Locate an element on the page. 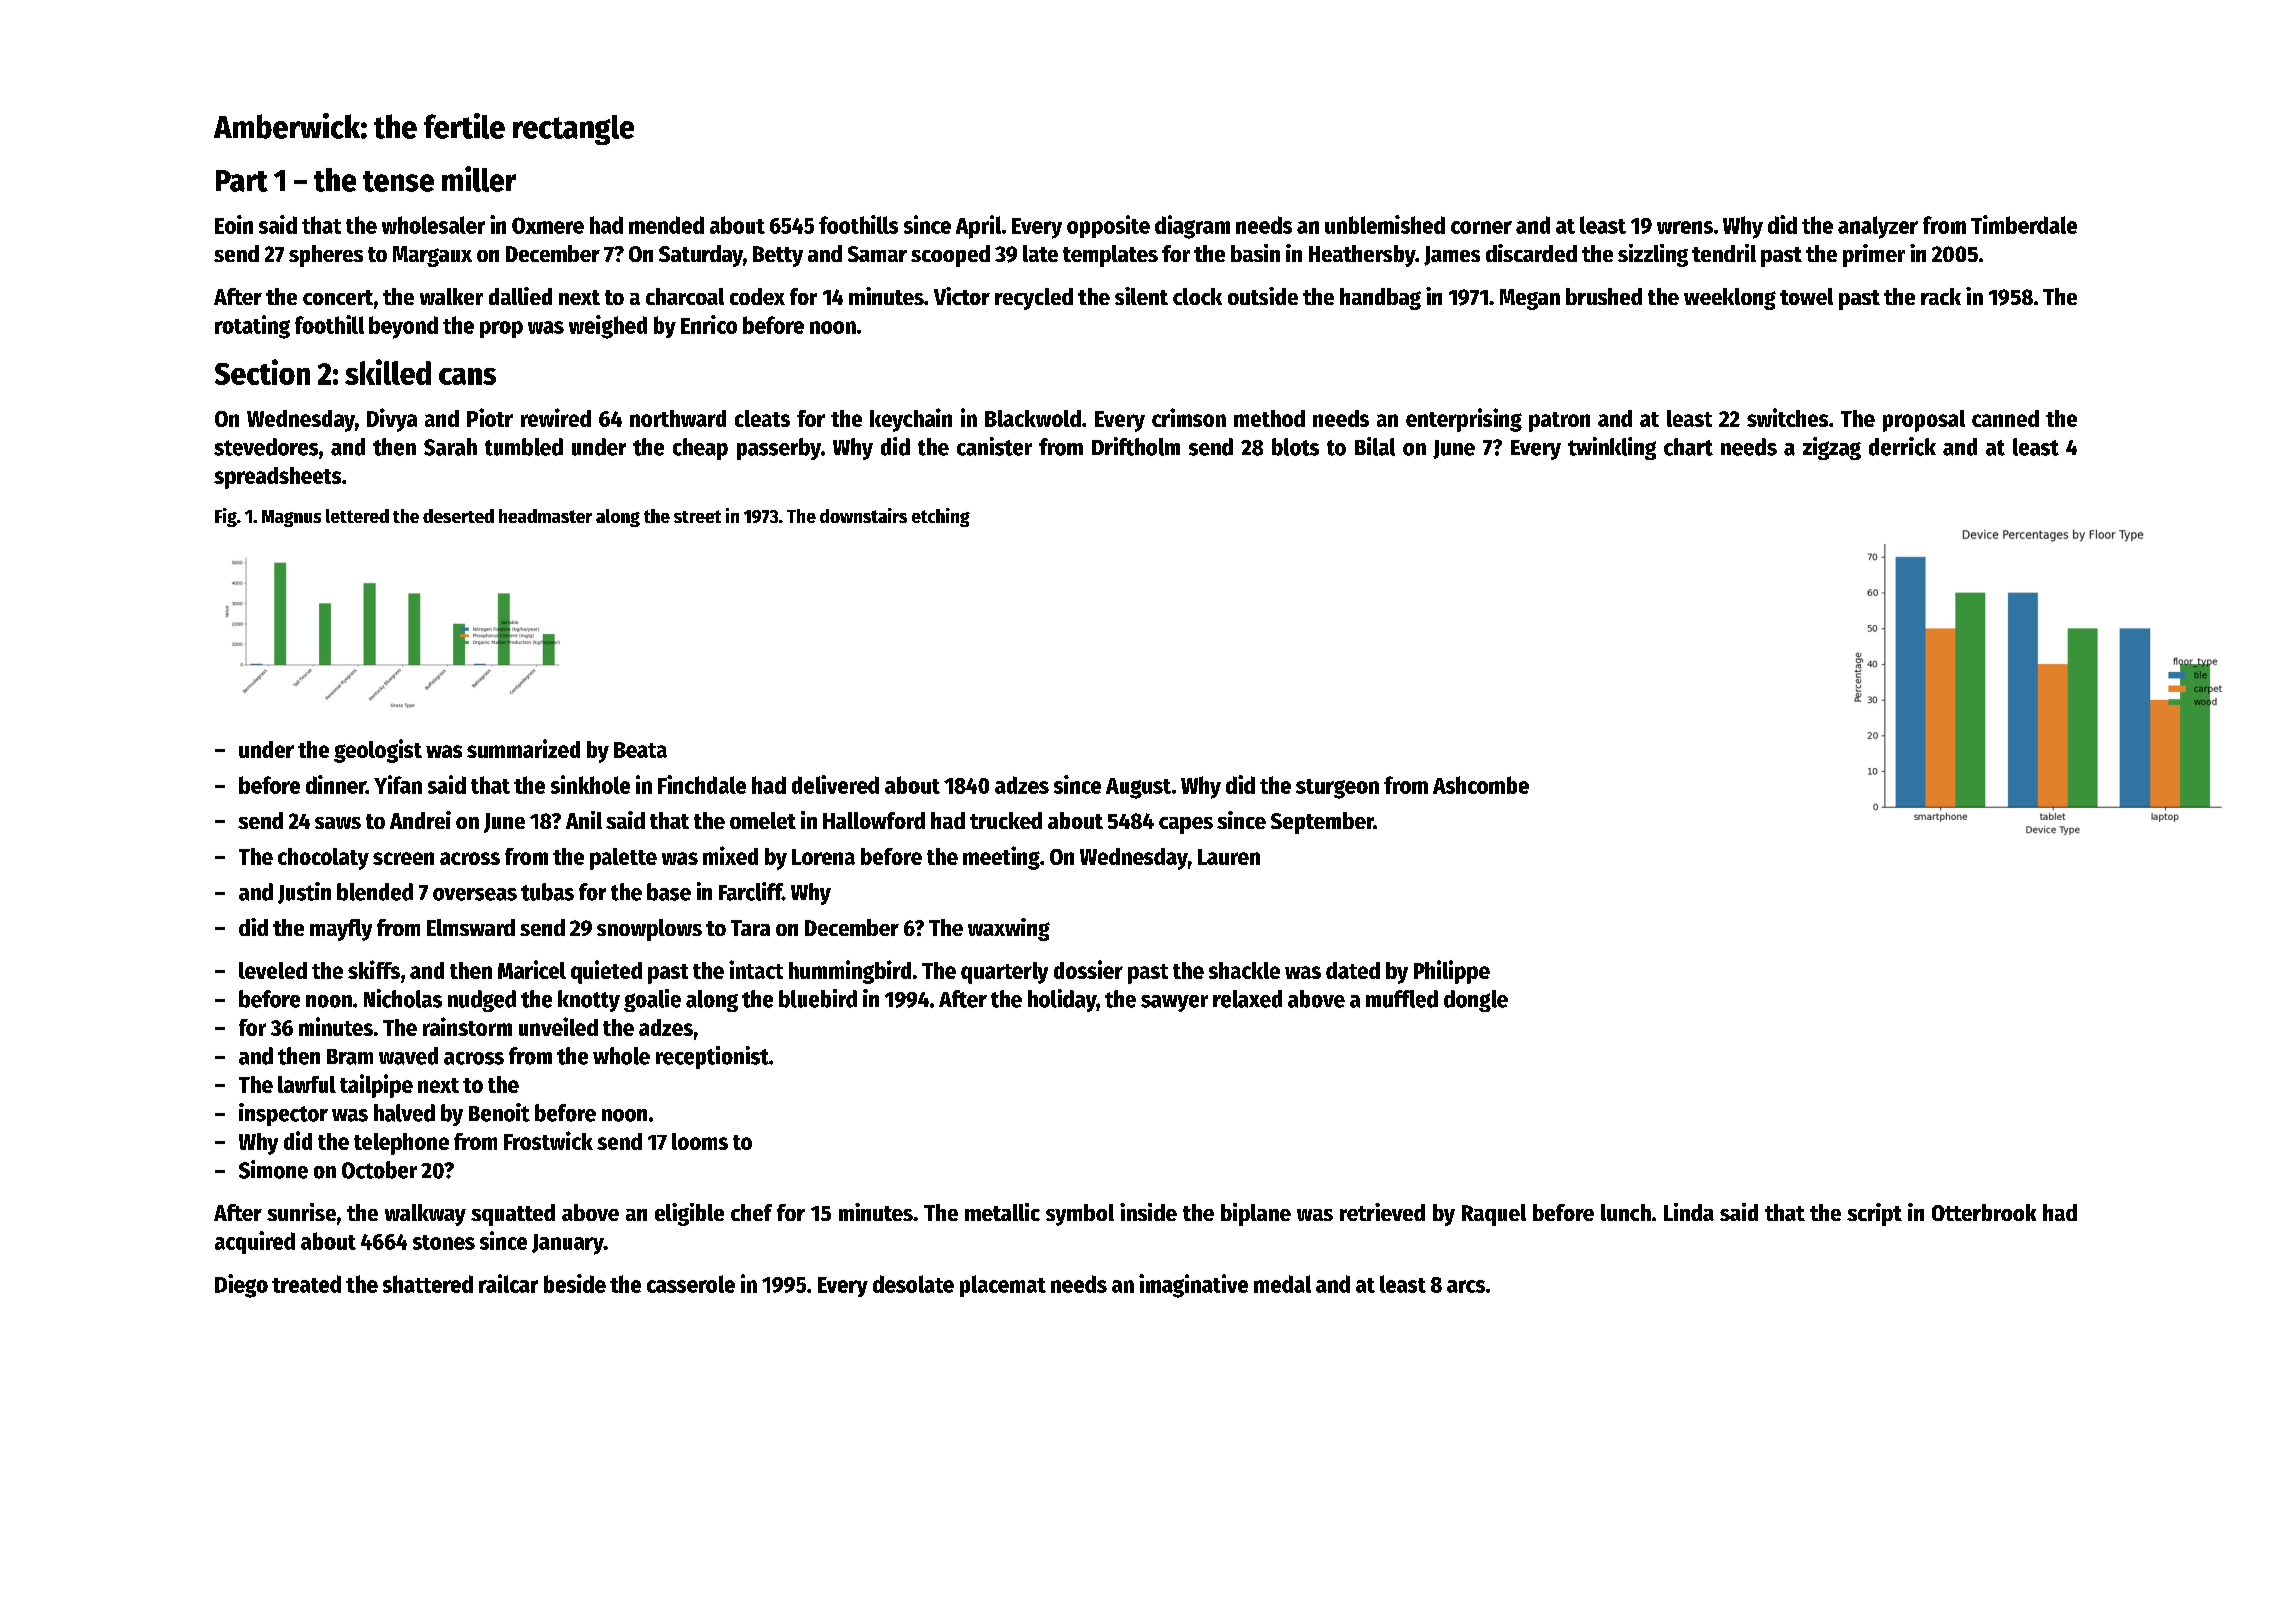 This document has height=1620, width=2292. corner is located at coordinates (1481, 227).
